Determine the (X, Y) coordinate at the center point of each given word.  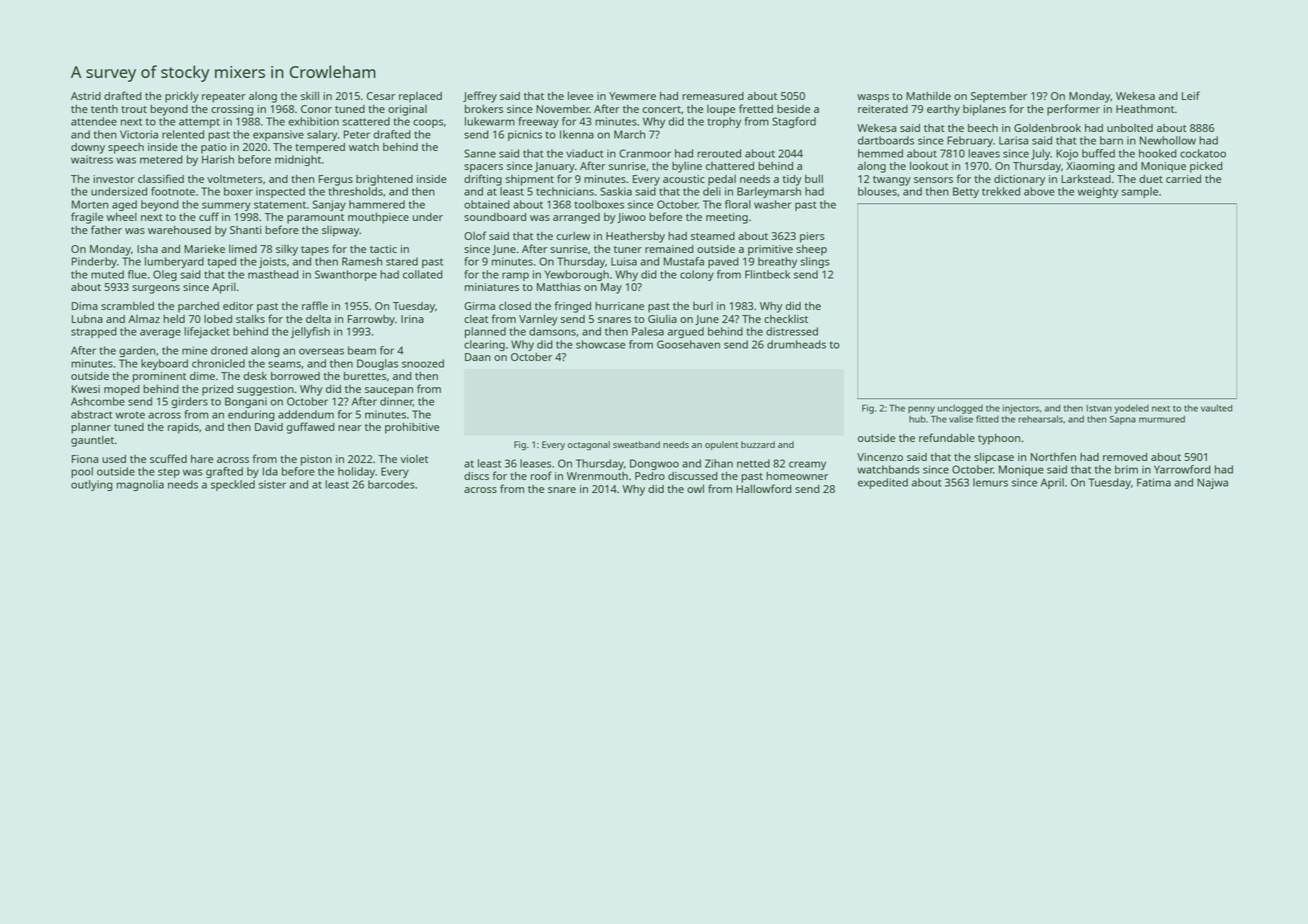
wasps (873, 98)
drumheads (796, 344)
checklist (786, 319)
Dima (85, 306)
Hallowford (763, 488)
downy (88, 148)
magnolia (140, 485)
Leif (1191, 95)
